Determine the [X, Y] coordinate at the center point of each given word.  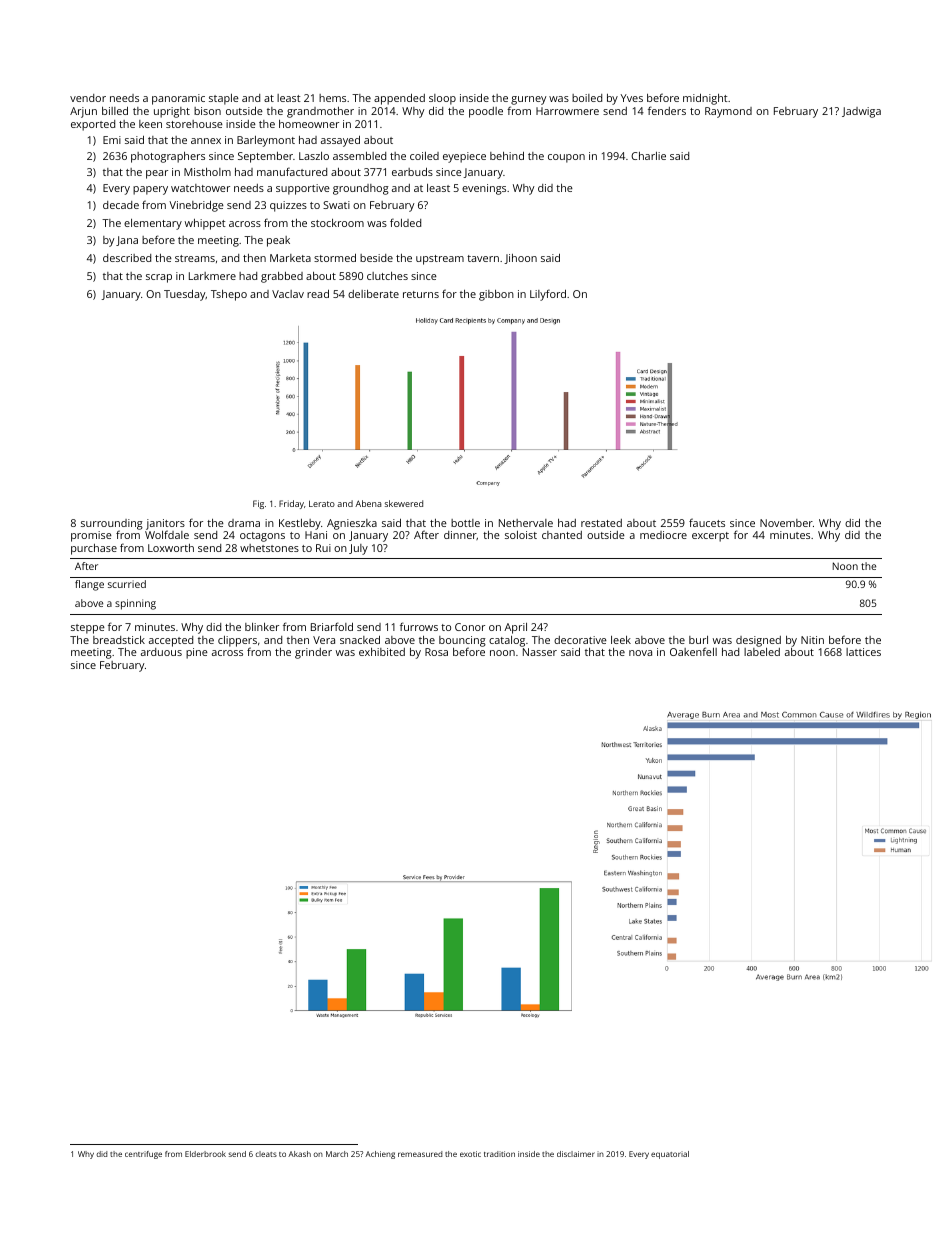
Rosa [436, 652]
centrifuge [143, 1155]
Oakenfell [693, 651]
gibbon [496, 295]
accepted [171, 641]
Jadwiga [861, 112]
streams [195, 258]
